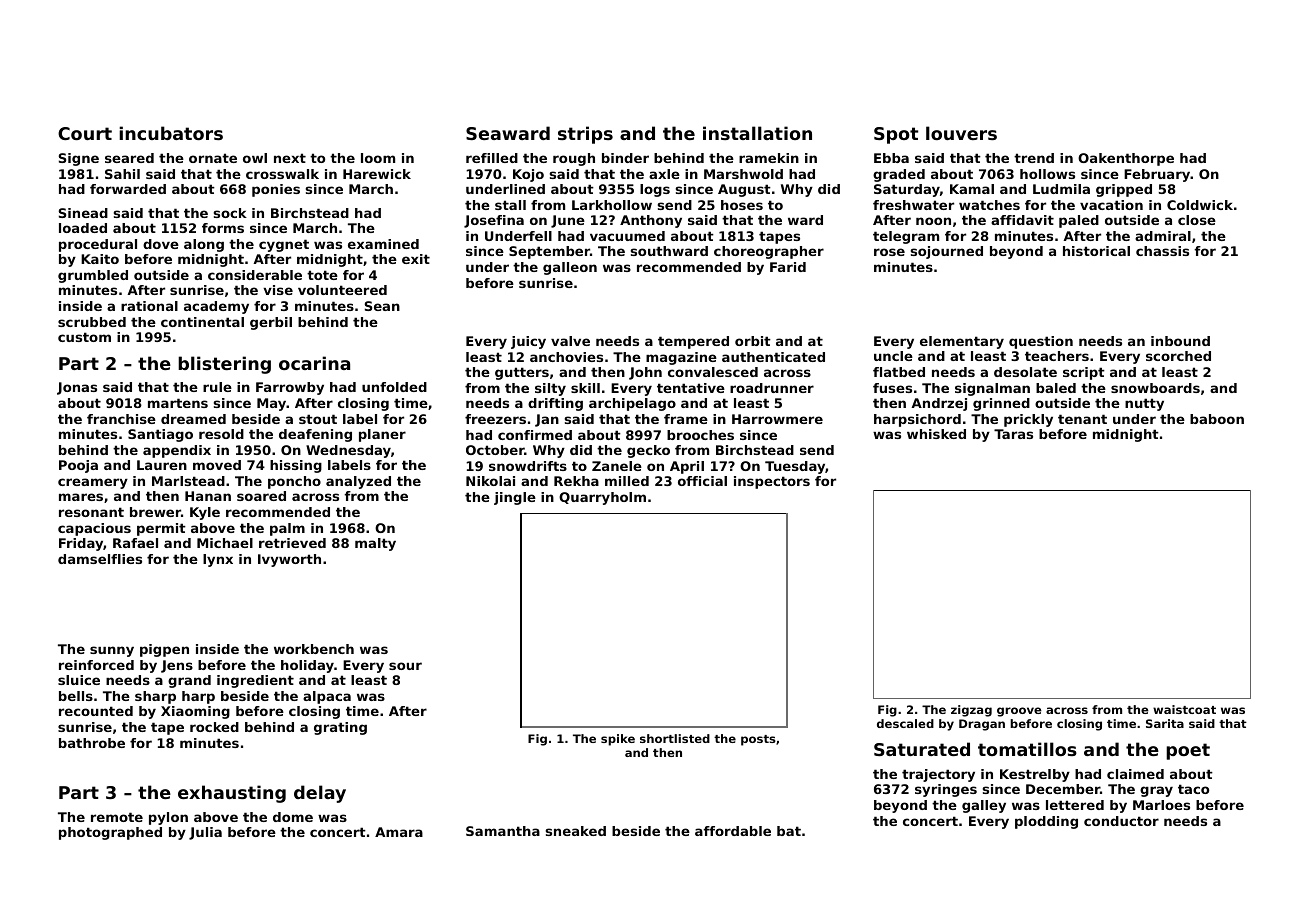 The width and height of the document is (1308, 924). I want to click on chassis, so click(1162, 251).
